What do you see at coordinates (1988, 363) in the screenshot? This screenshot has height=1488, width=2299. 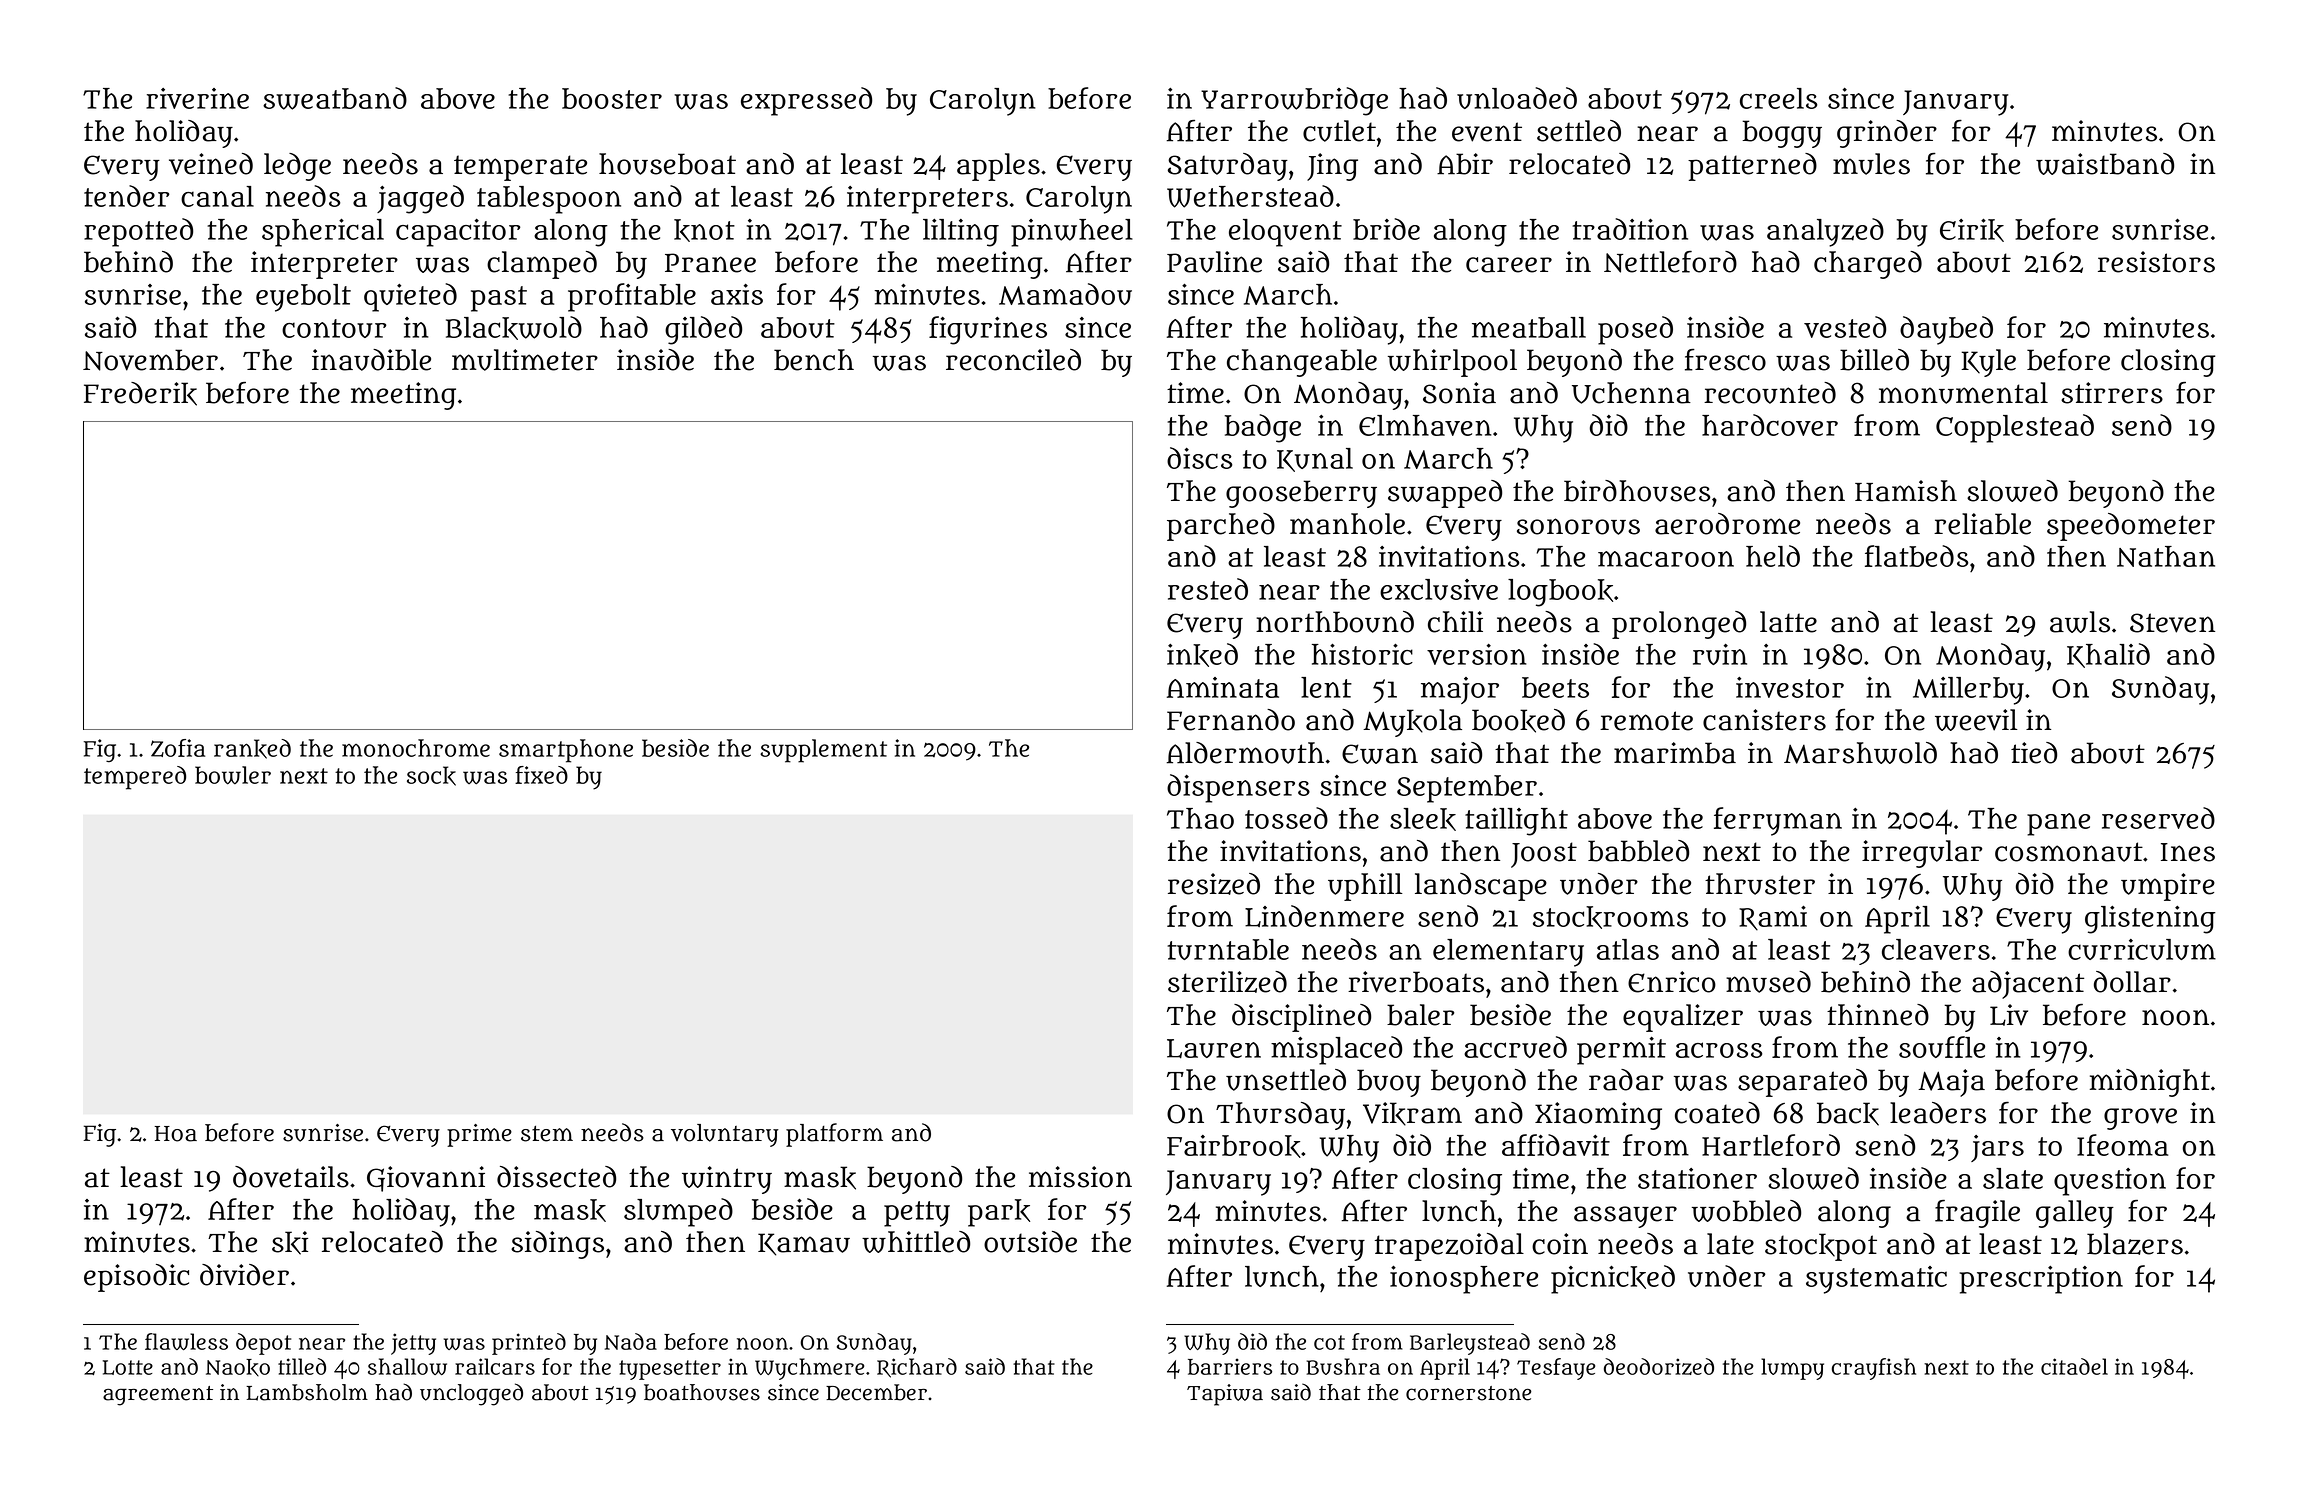 I see `Kyle` at bounding box center [1988, 363].
